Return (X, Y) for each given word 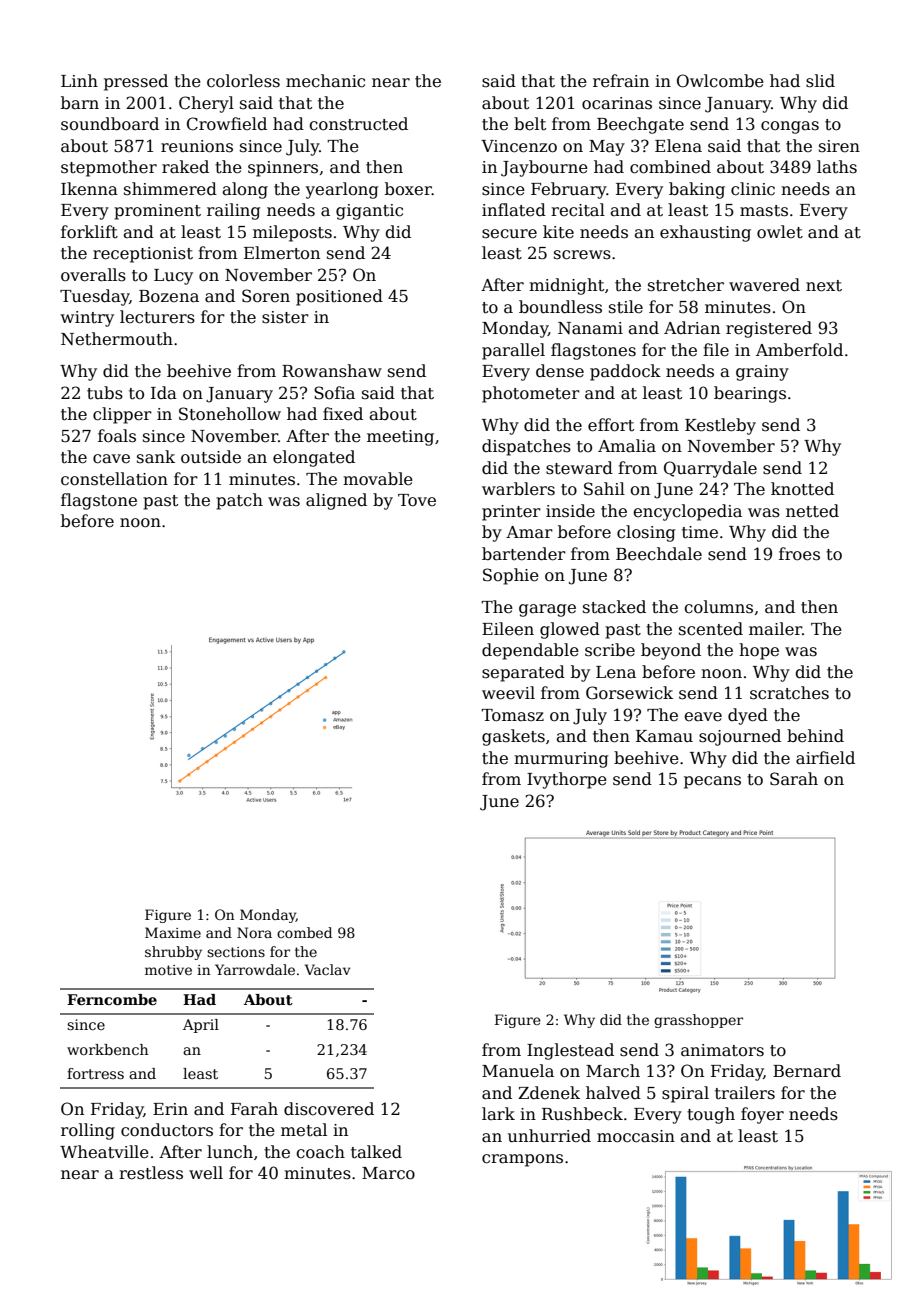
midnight (566, 286)
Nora (254, 932)
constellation (114, 479)
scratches (789, 693)
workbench (107, 1049)
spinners (283, 169)
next (824, 286)
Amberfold (799, 350)
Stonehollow (230, 414)
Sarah (794, 779)
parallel (513, 351)
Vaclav (328, 969)
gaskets (513, 737)
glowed (570, 630)
